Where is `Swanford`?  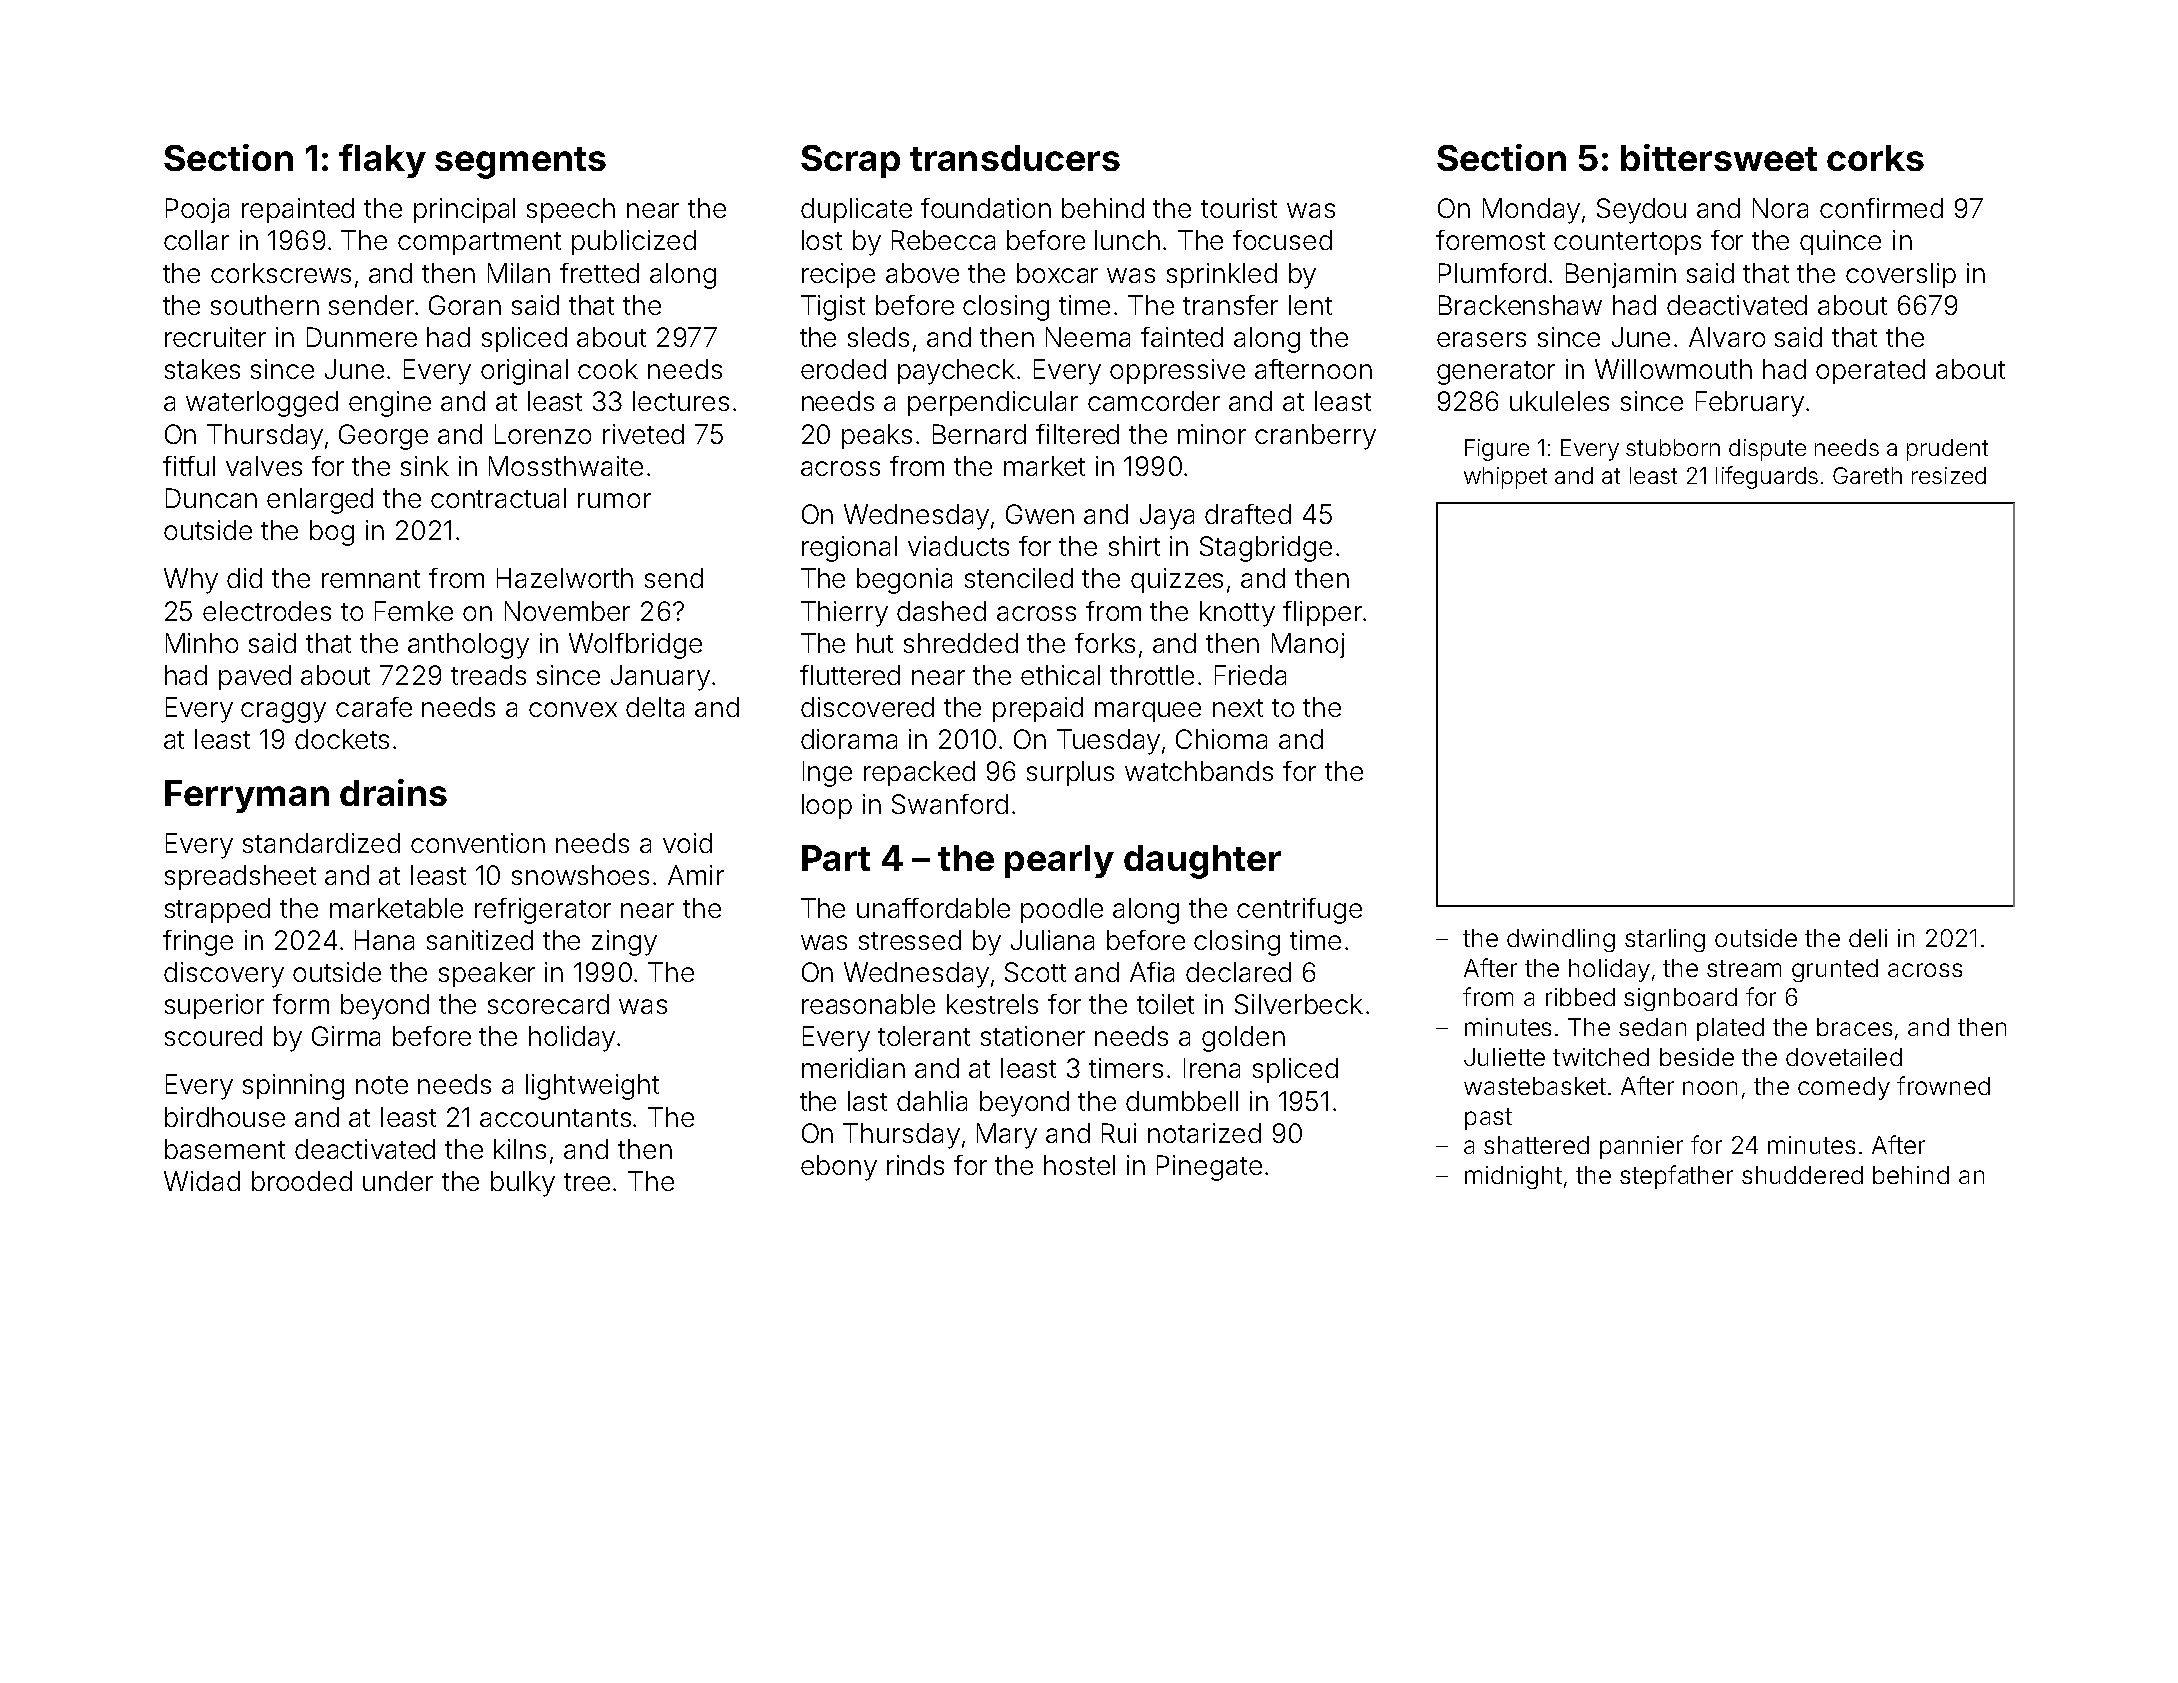
Swanford is located at coordinates (950, 804).
